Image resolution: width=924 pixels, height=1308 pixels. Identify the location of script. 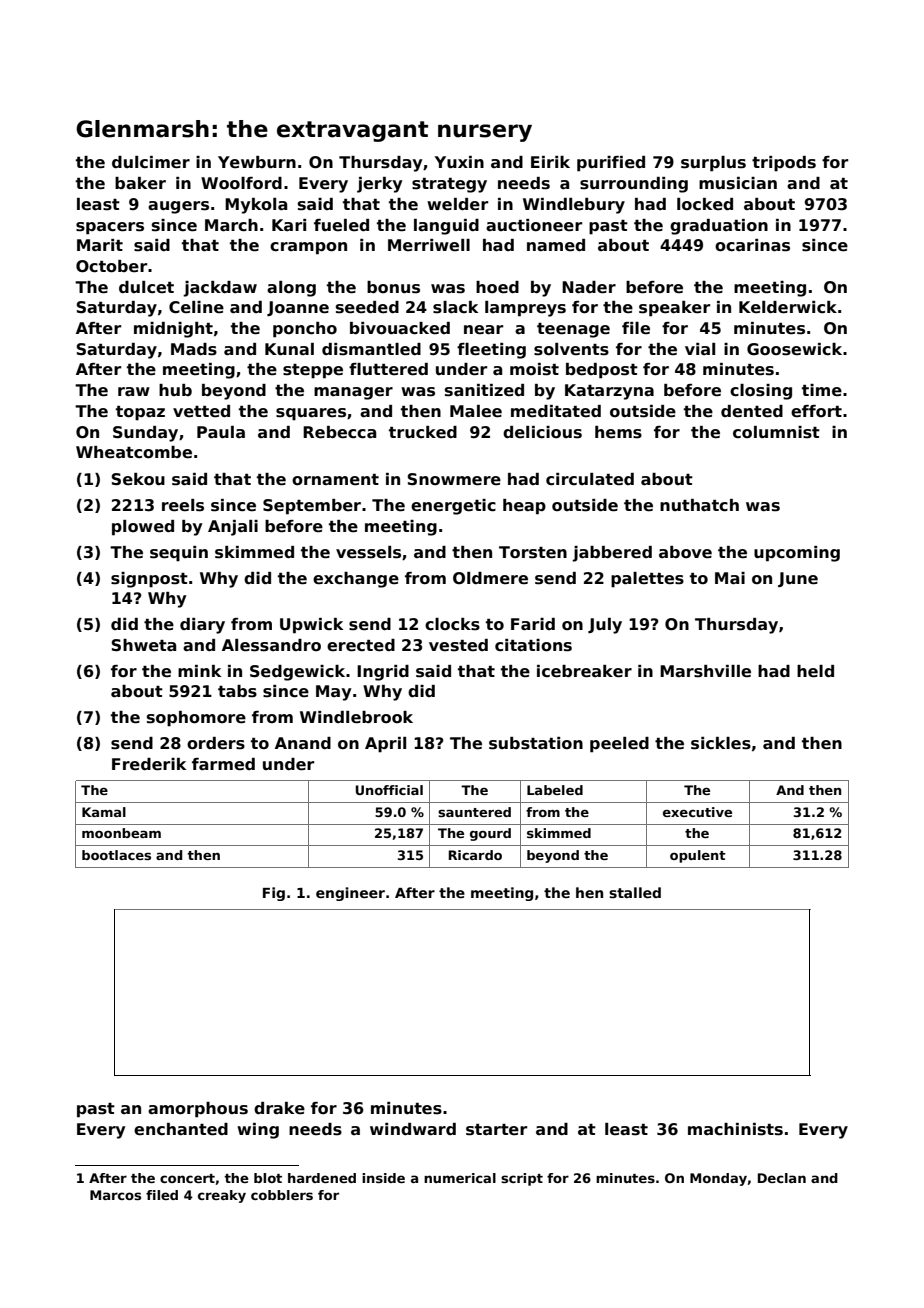
(522, 1179).
